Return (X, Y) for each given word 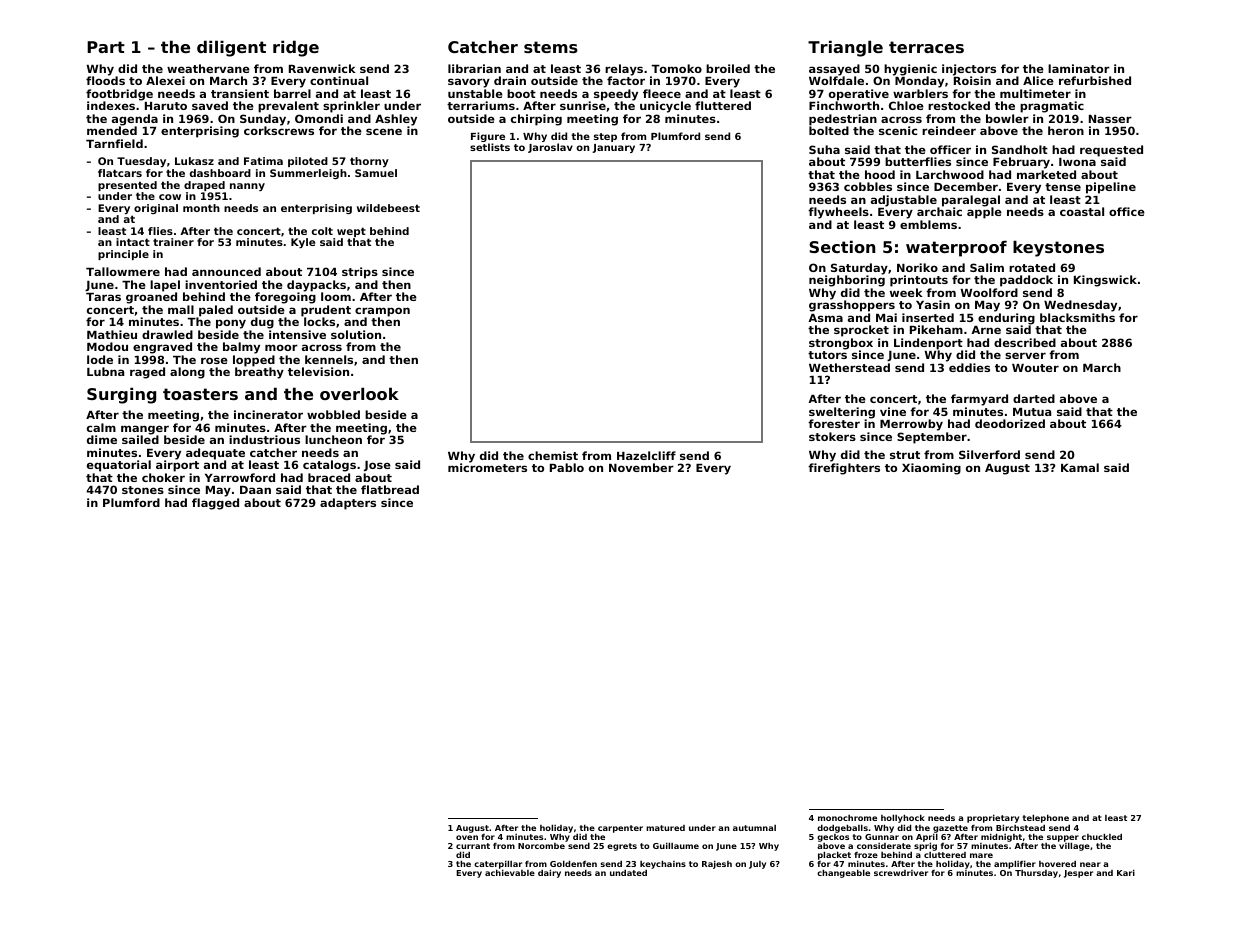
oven (467, 837)
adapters (348, 504)
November (641, 467)
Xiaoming (931, 469)
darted (1034, 398)
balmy (241, 348)
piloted (308, 162)
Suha (824, 149)
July (757, 865)
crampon (382, 312)
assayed (834, 70)
